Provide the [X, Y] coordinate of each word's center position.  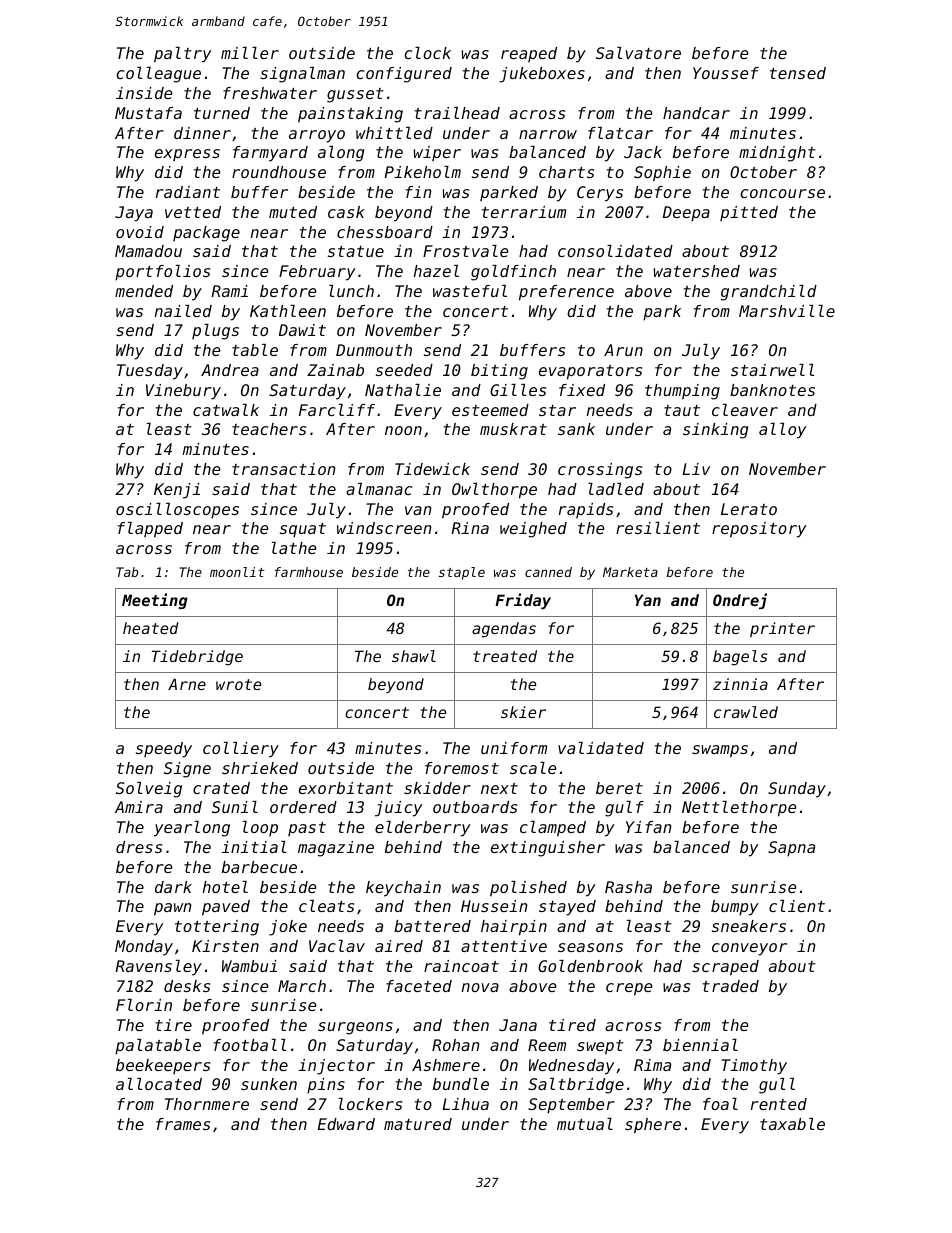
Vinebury [183, 392]
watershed [697, 271]
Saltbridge [576, 1086]
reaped [529, 54]
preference [566, 293]
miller [250, 53]
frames [183, 1124]
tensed [798, 73]
